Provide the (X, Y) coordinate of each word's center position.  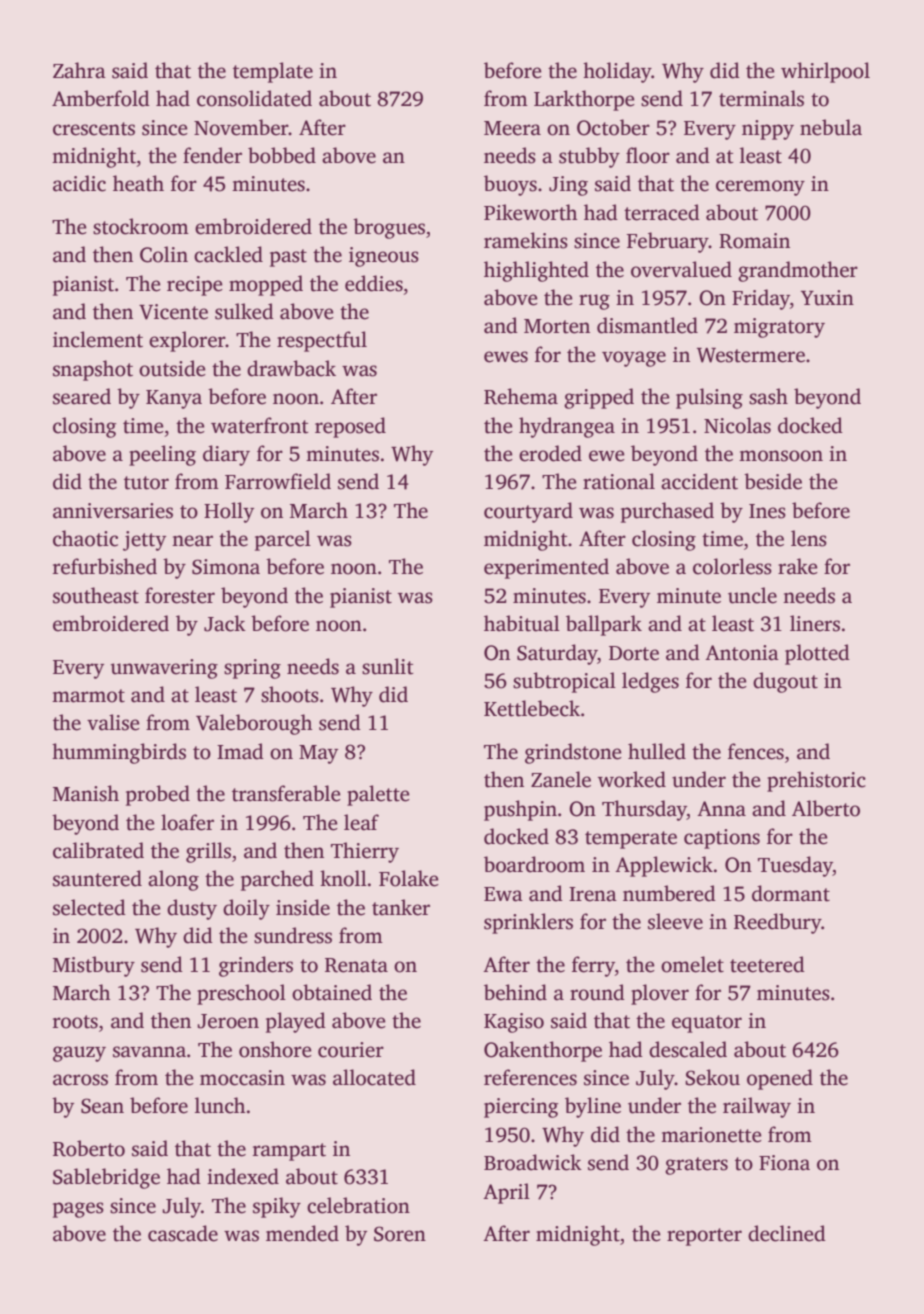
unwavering (164, 669)
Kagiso (514, 1023)
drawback (291, 368)
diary (226, 455)
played (296, 1022)
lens (809, 538)
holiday (617, 72)
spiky (277, 1207)
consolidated (254, 98)
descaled (688, 1049)
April (506, 1193)
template (273, 72)
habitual (522, 623)
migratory (779, 328)
